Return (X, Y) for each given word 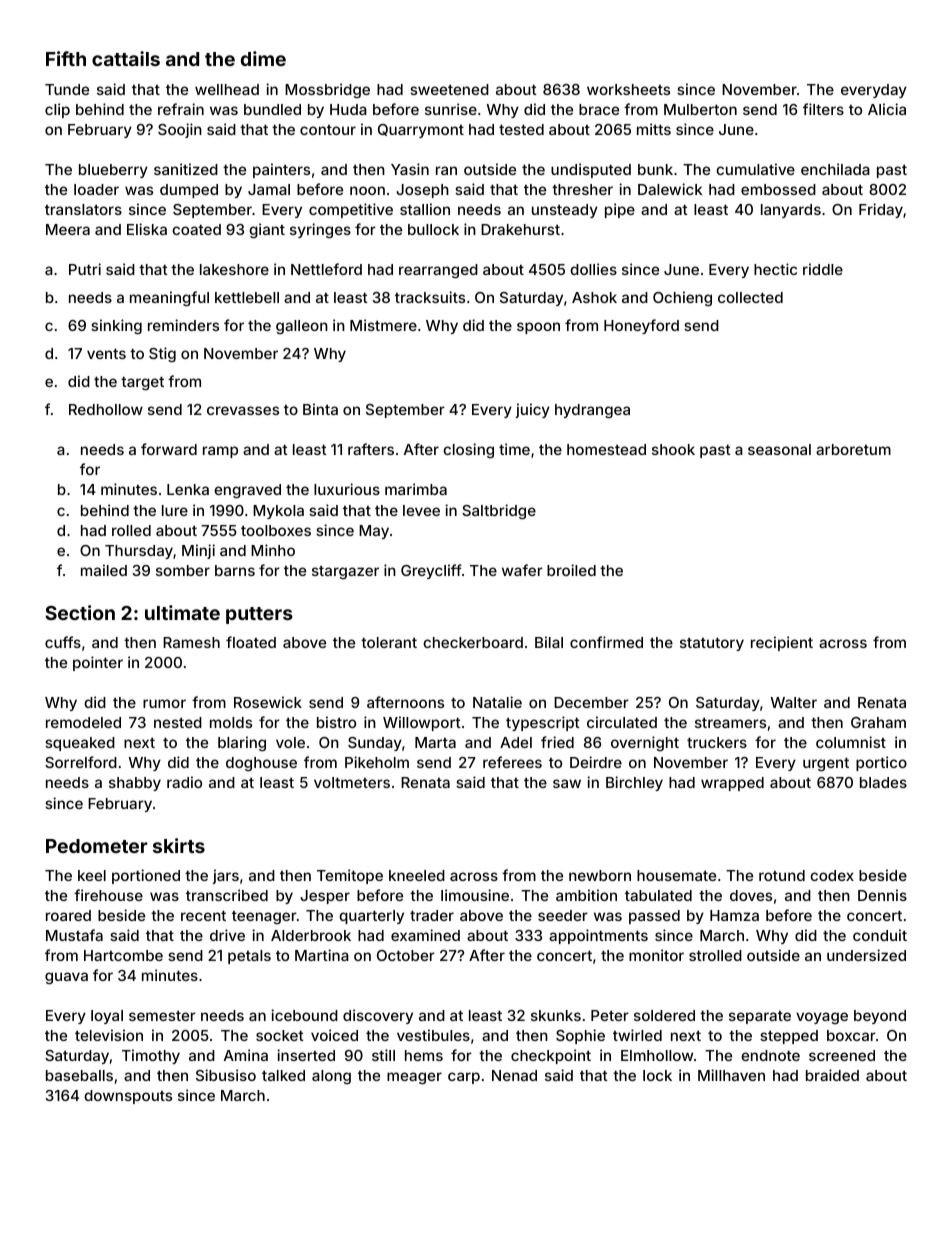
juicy (532, 410)
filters (823, 109)
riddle (823, 269)
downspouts (128, 1097)
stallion (425, 209)
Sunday (375, 744)
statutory (712, 644)
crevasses (243, 410)
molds (231, 722)
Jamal (269, 189)
